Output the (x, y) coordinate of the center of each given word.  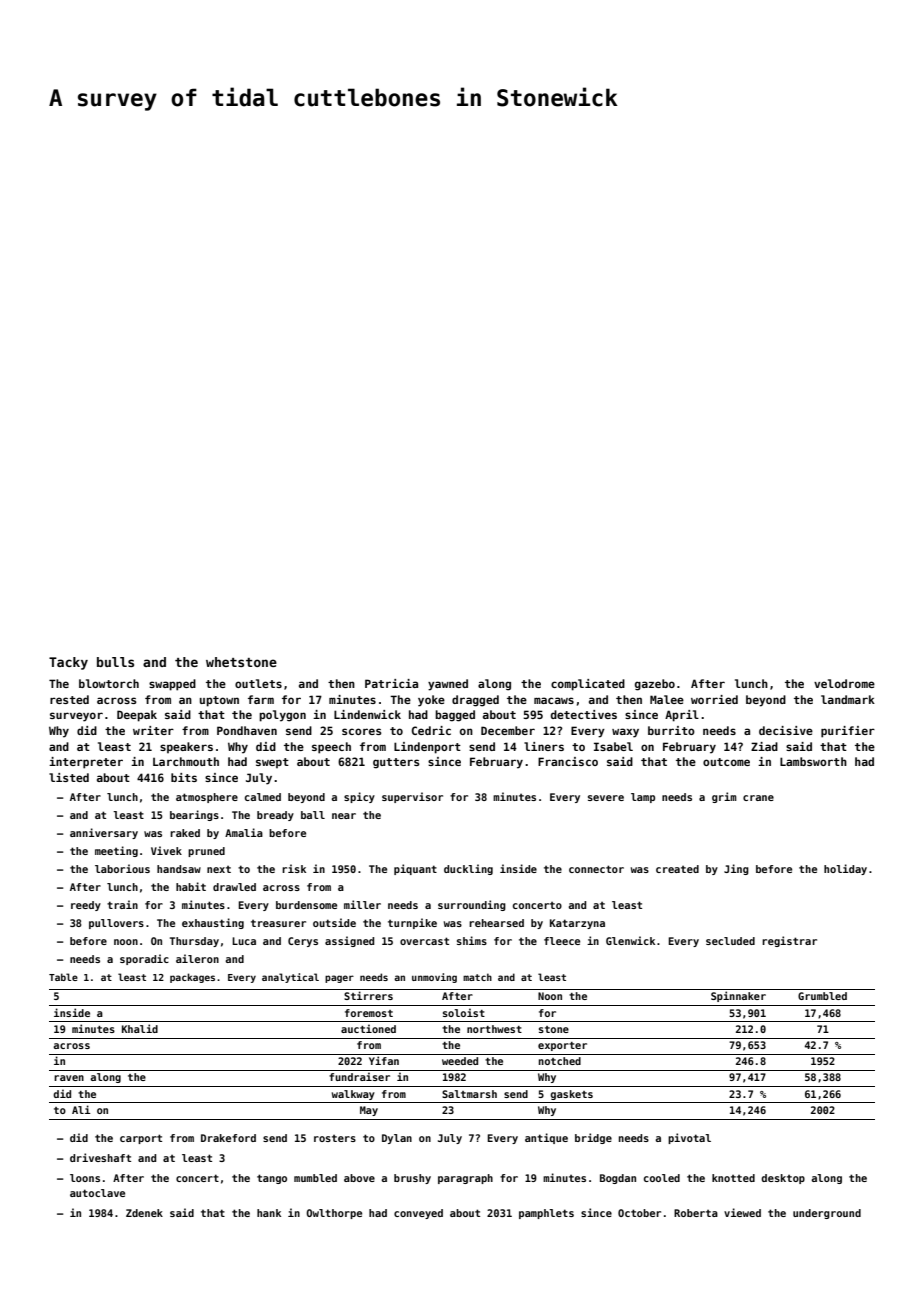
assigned (349, 941)
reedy (86, 906)
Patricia (391, 683)
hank (269, 1213)
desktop (783, 1179)
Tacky (68, 663)
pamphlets (546, 1214)
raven (69, 1078)
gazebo (655, 685)
